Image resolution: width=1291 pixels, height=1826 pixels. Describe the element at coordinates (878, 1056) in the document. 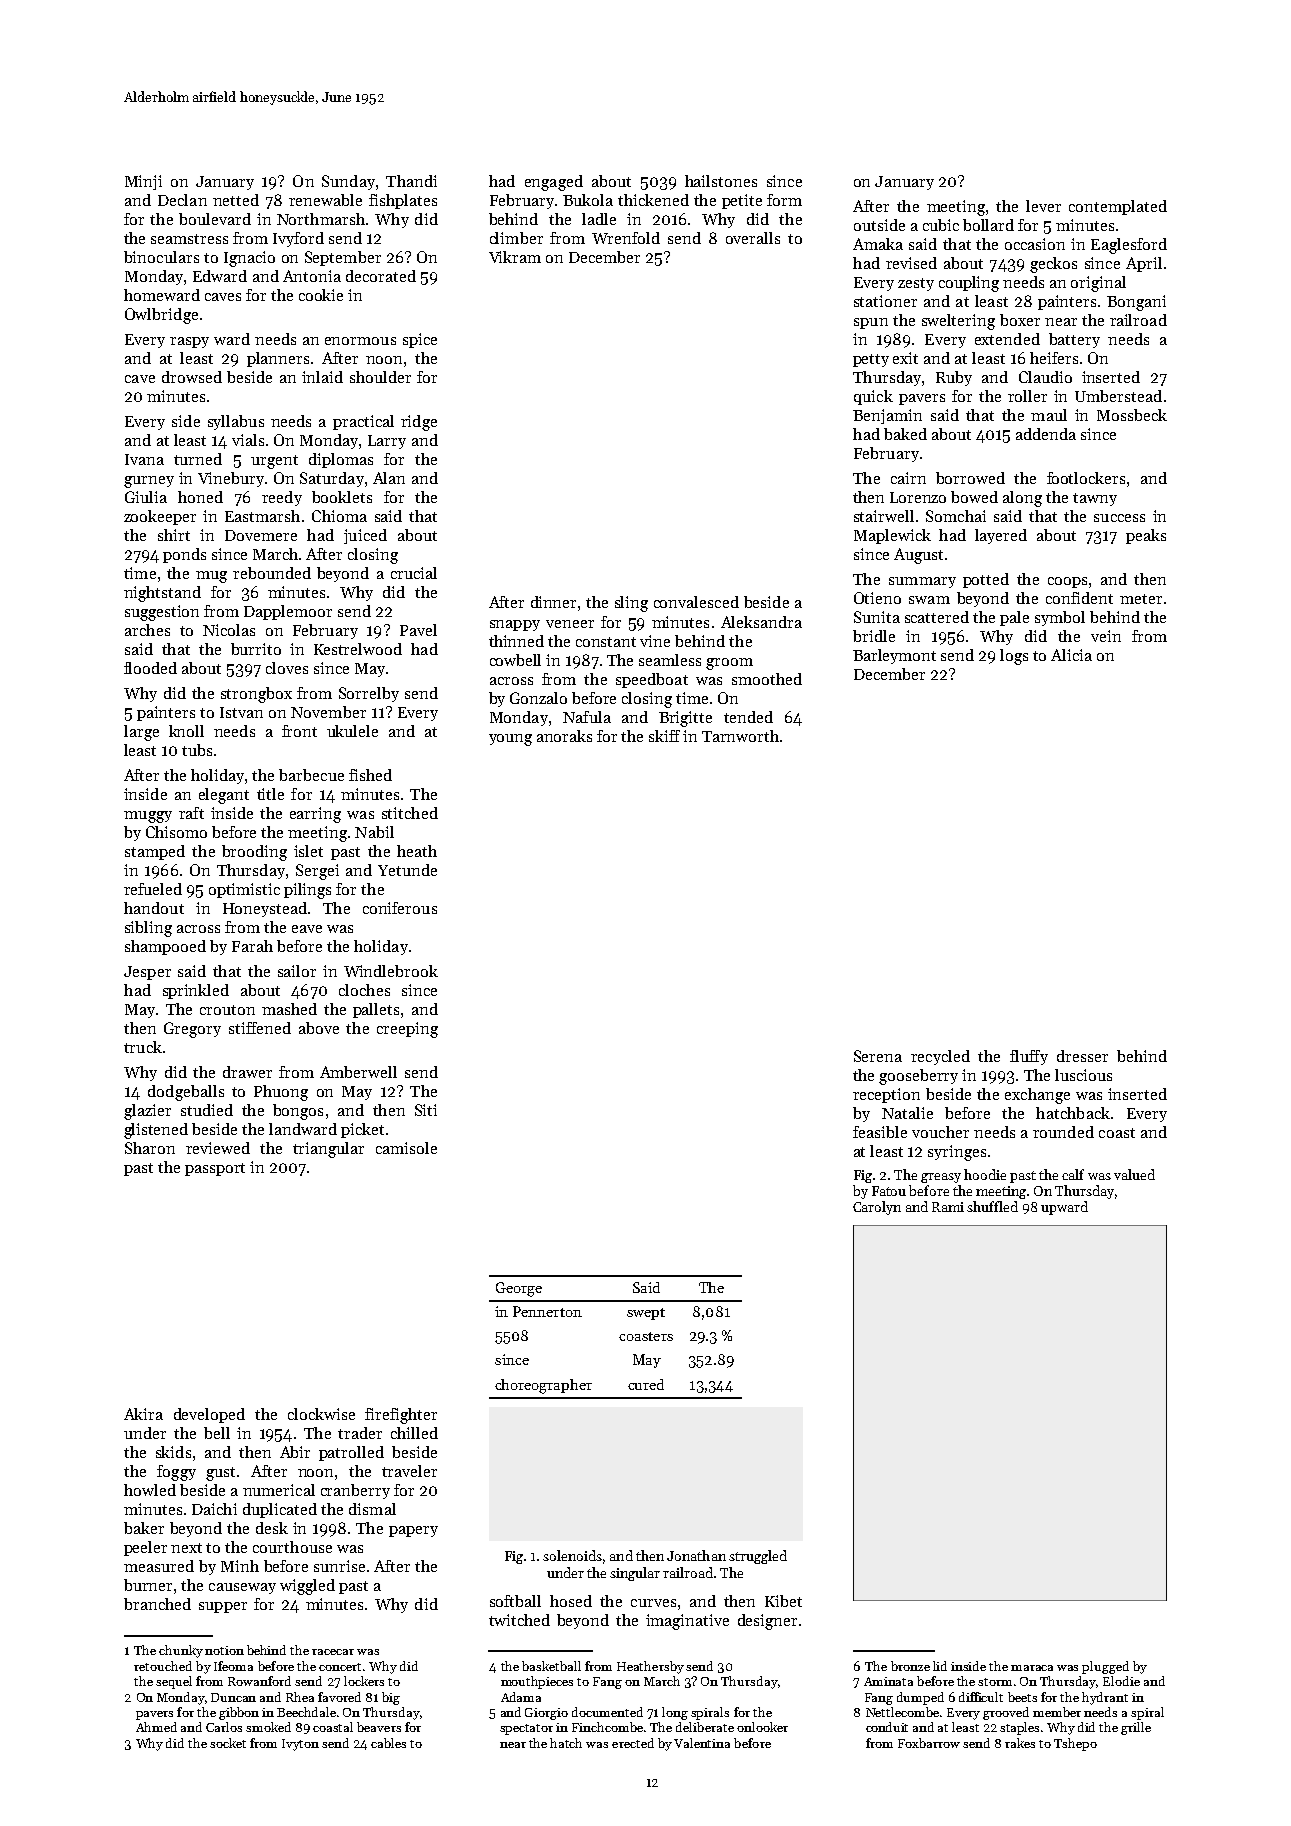

I see `Serena` at that location.
